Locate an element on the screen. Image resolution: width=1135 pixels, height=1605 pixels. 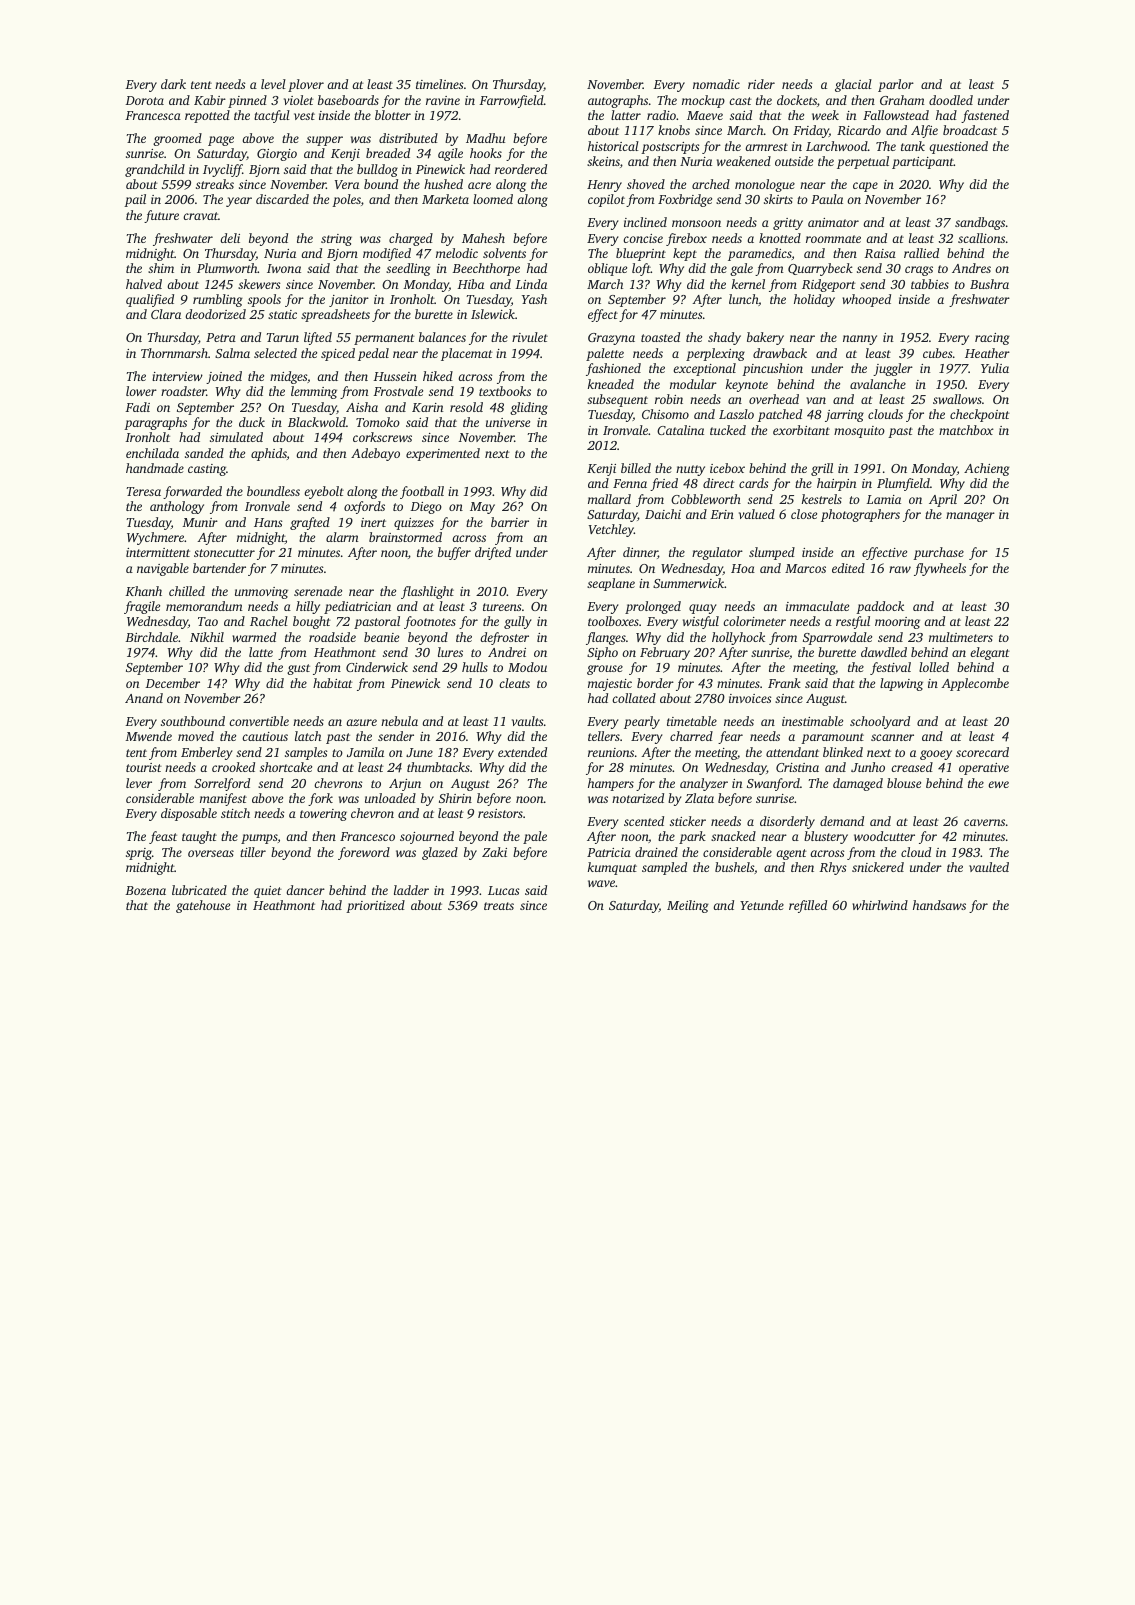
universe is located at coordinates (508, 422).
